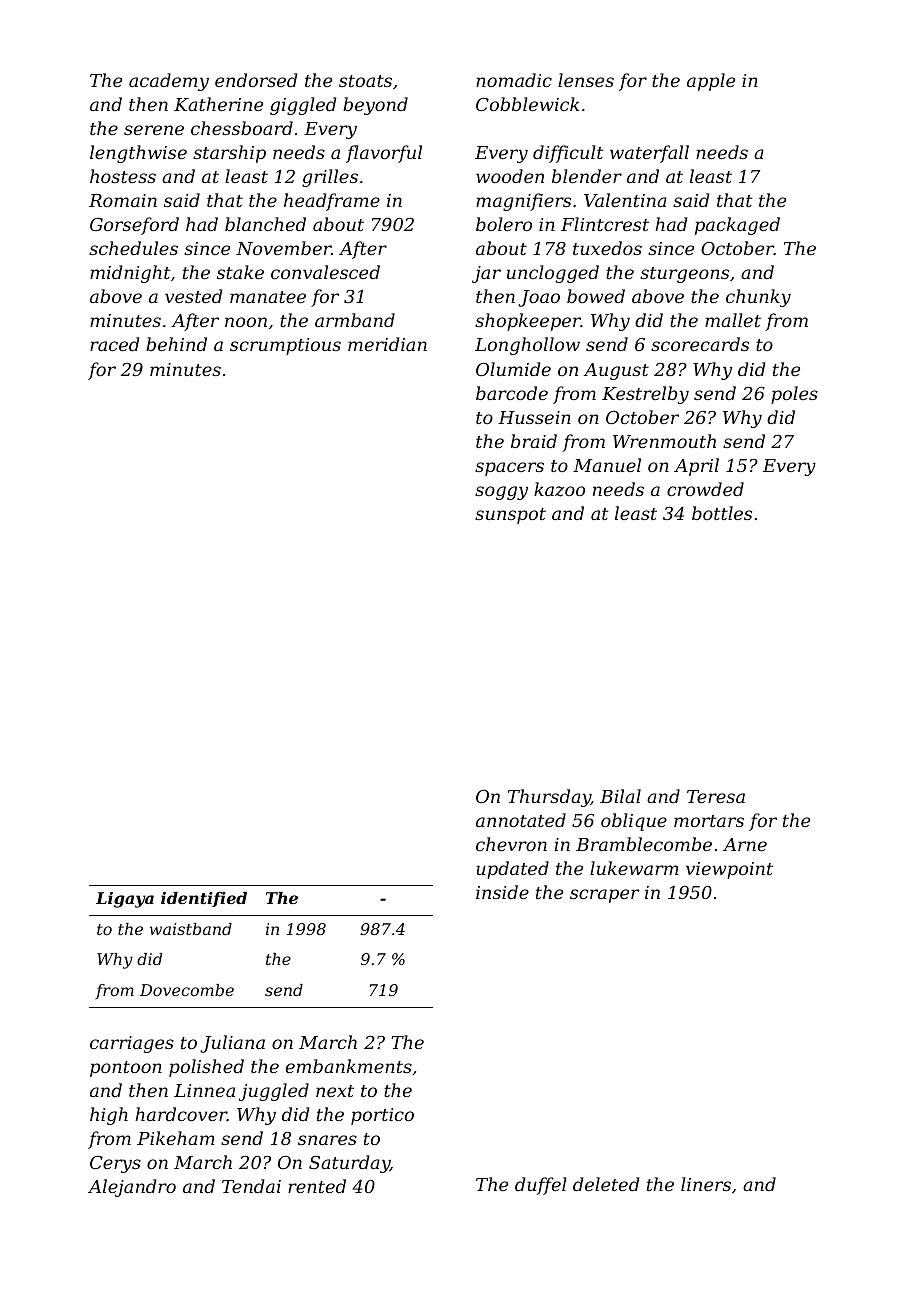  Describe the element at coordinates (649, 154) in the image. I see `waterfall` at that location.
